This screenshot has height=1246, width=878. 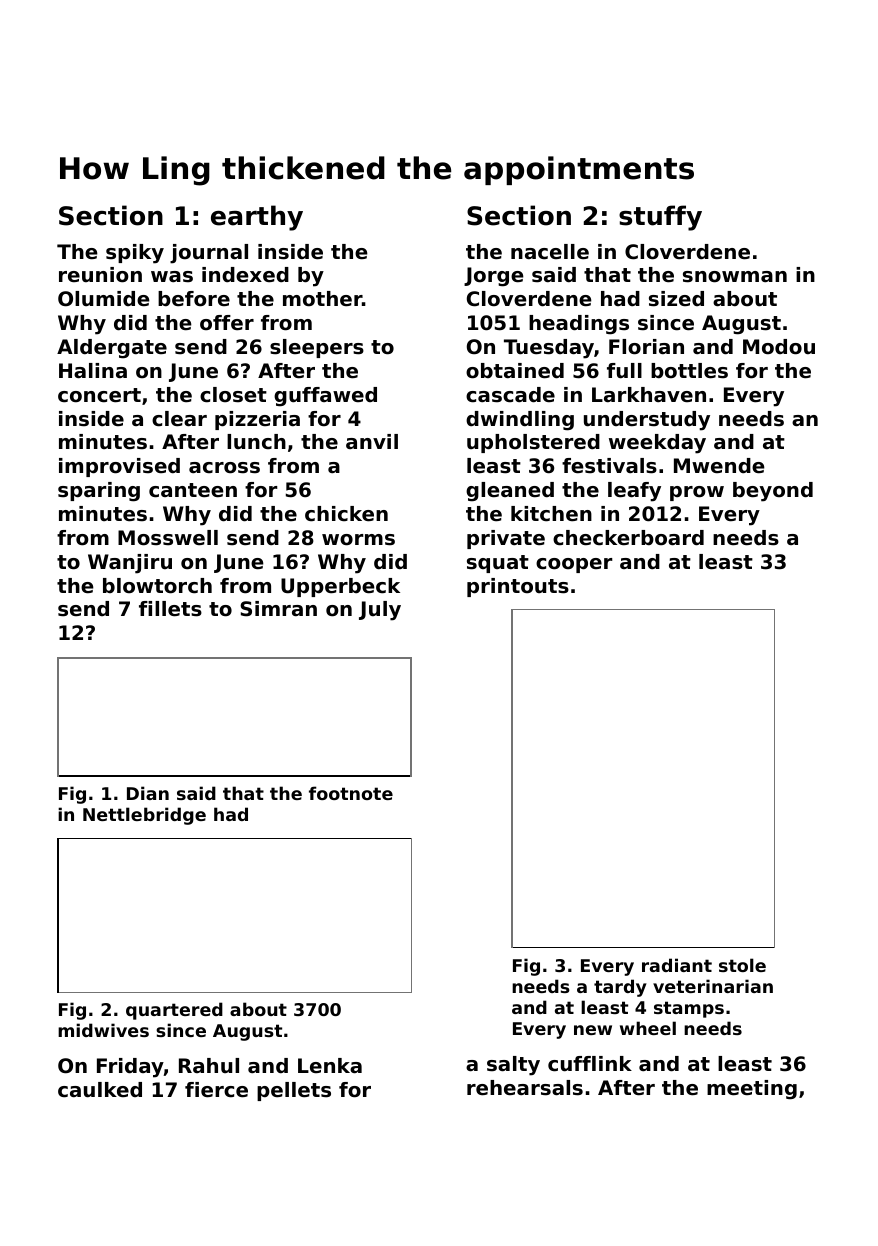 What do you see at coordinates (713, 986) in the screenshot?
I see `veterinarian` at bounding box center [713, 986].
